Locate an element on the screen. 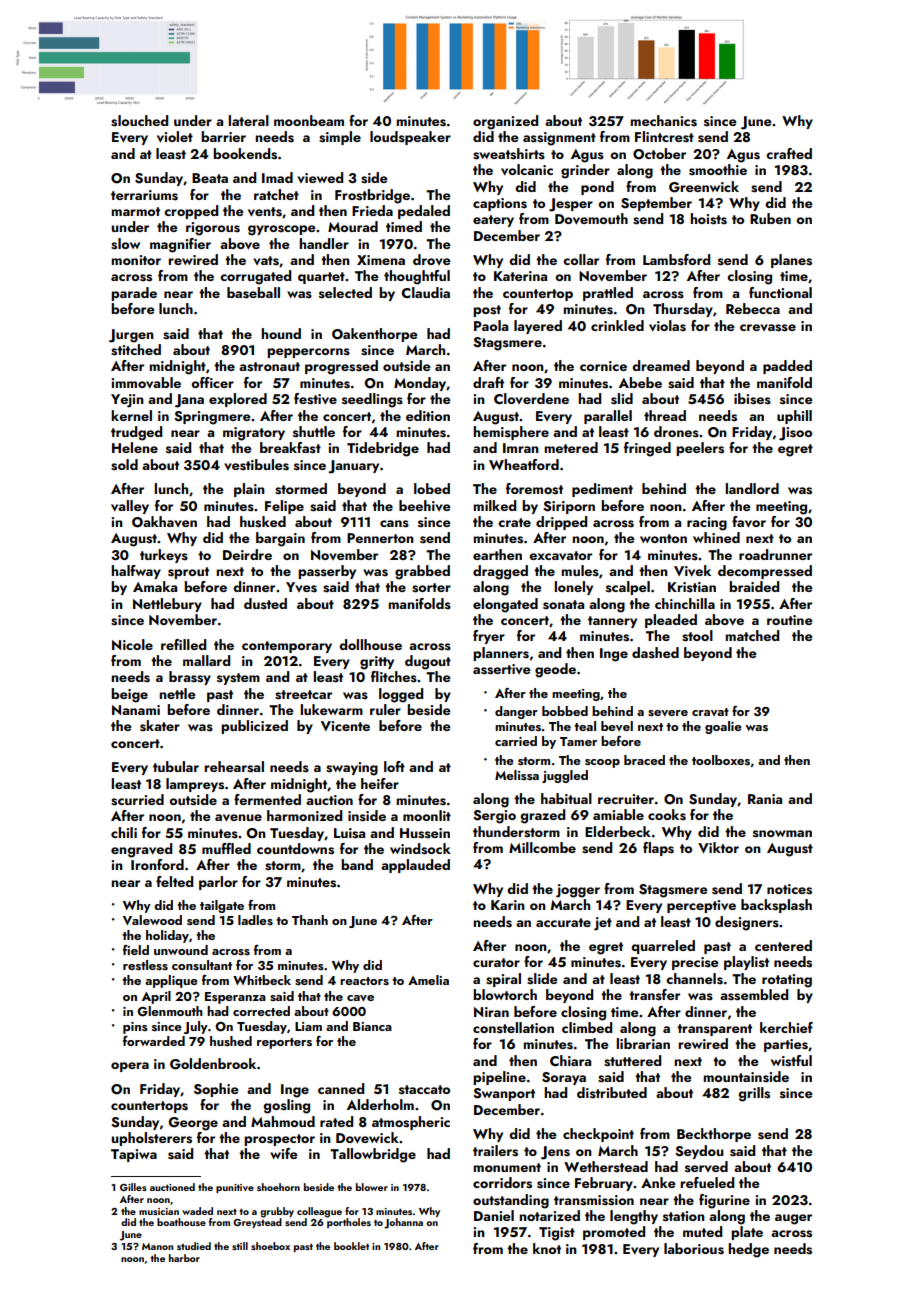  grubby is located at coordinates (277, 1212).
